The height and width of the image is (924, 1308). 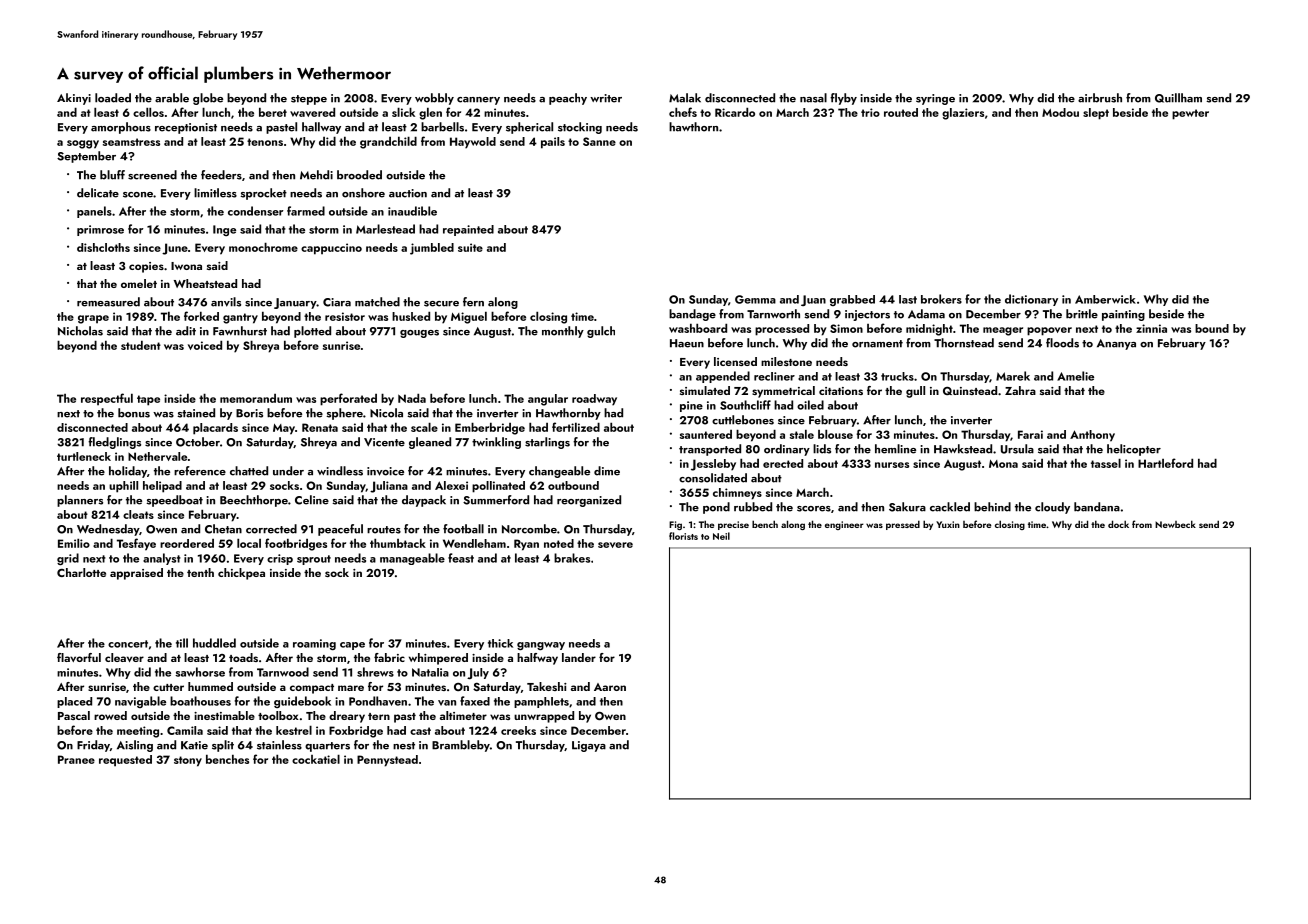 What do you see at coordinates (188, 761) in the image?
I see `stony` at bounding box center [188, 761].
